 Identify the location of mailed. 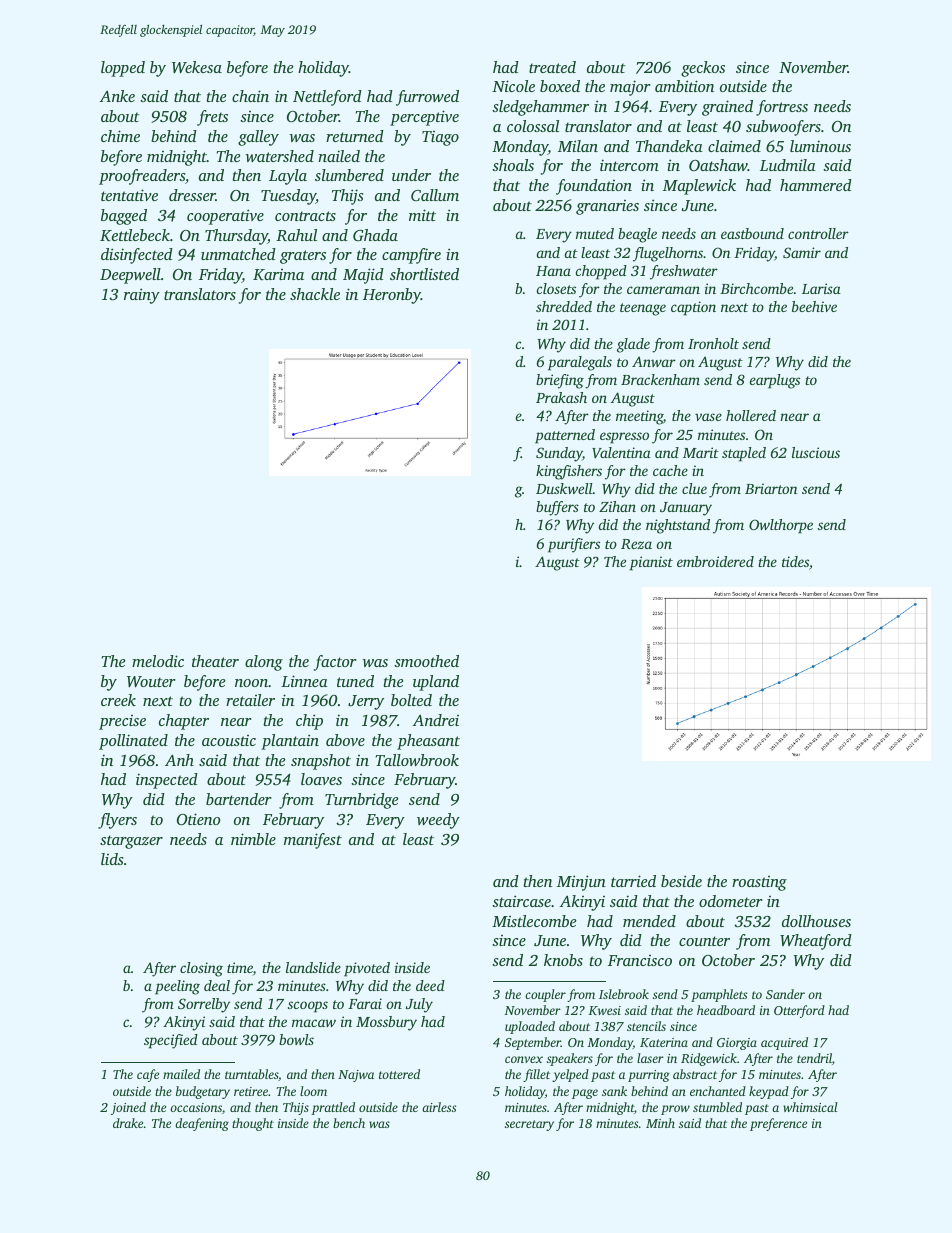
(181, 1074).
